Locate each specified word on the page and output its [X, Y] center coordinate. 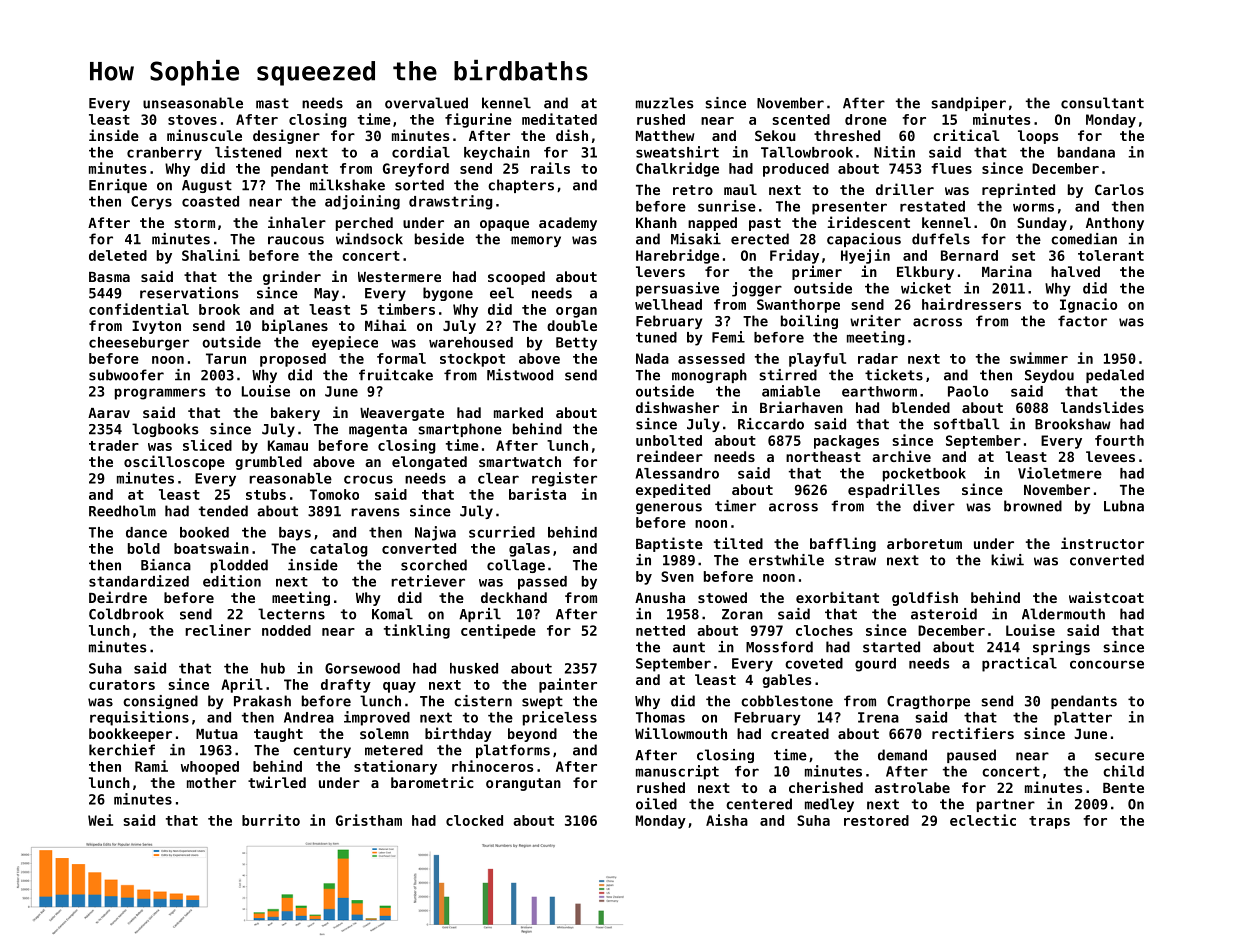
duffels [941, 239]
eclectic [983, 820]
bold [144, 548]
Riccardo [771, 424]
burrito [271, 820]
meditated [559, 119]
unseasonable [193, 103]
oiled [656, 804]
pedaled [1115, 376]
